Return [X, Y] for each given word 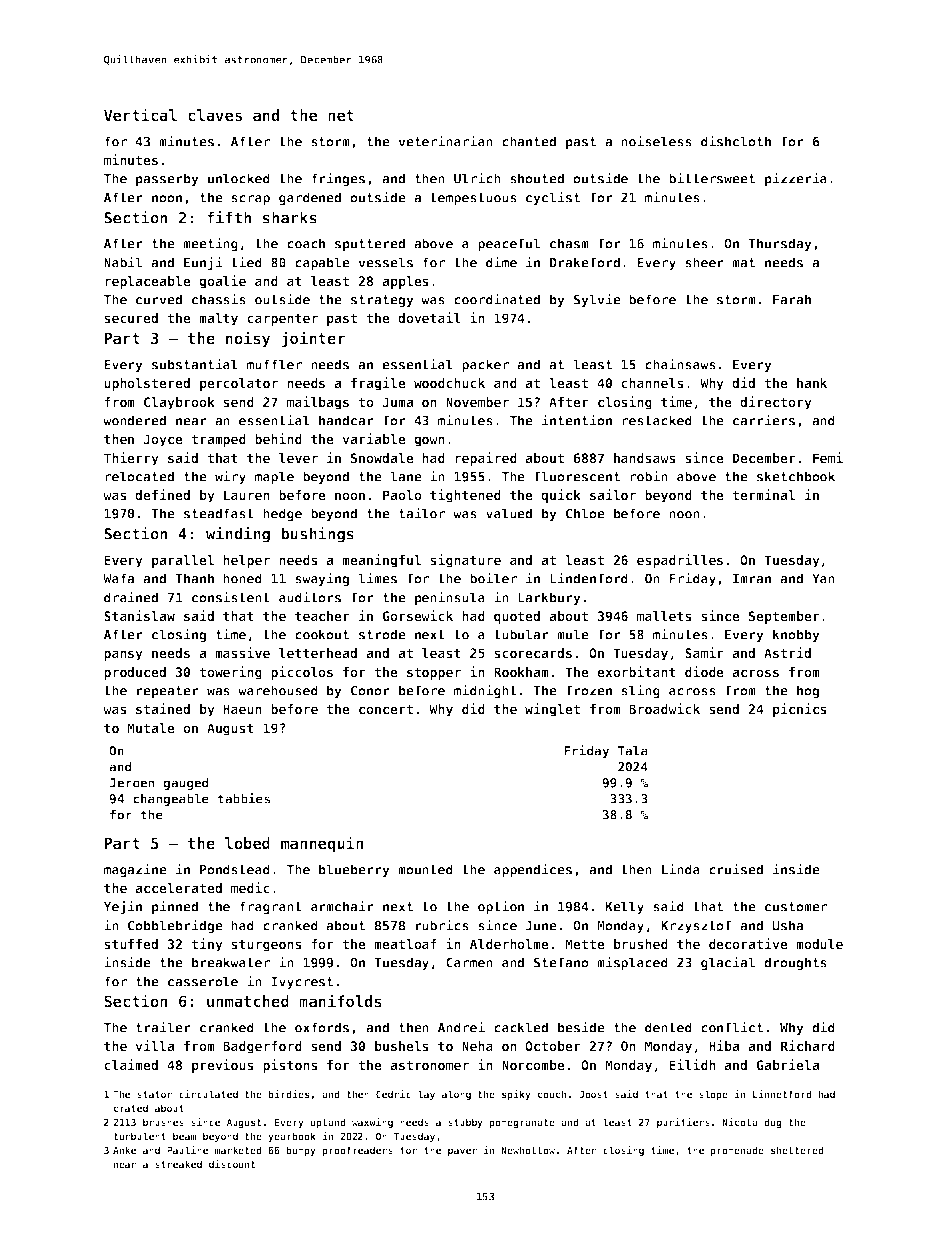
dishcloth [736, 141]
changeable [171, 800]
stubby [465, 1123]
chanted [529, 141]
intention [577, 420]
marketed [238, 1150]
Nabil [123, 262]
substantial [195, 364]
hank [812, 383]
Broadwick [664, 708]
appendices [533, 870]
